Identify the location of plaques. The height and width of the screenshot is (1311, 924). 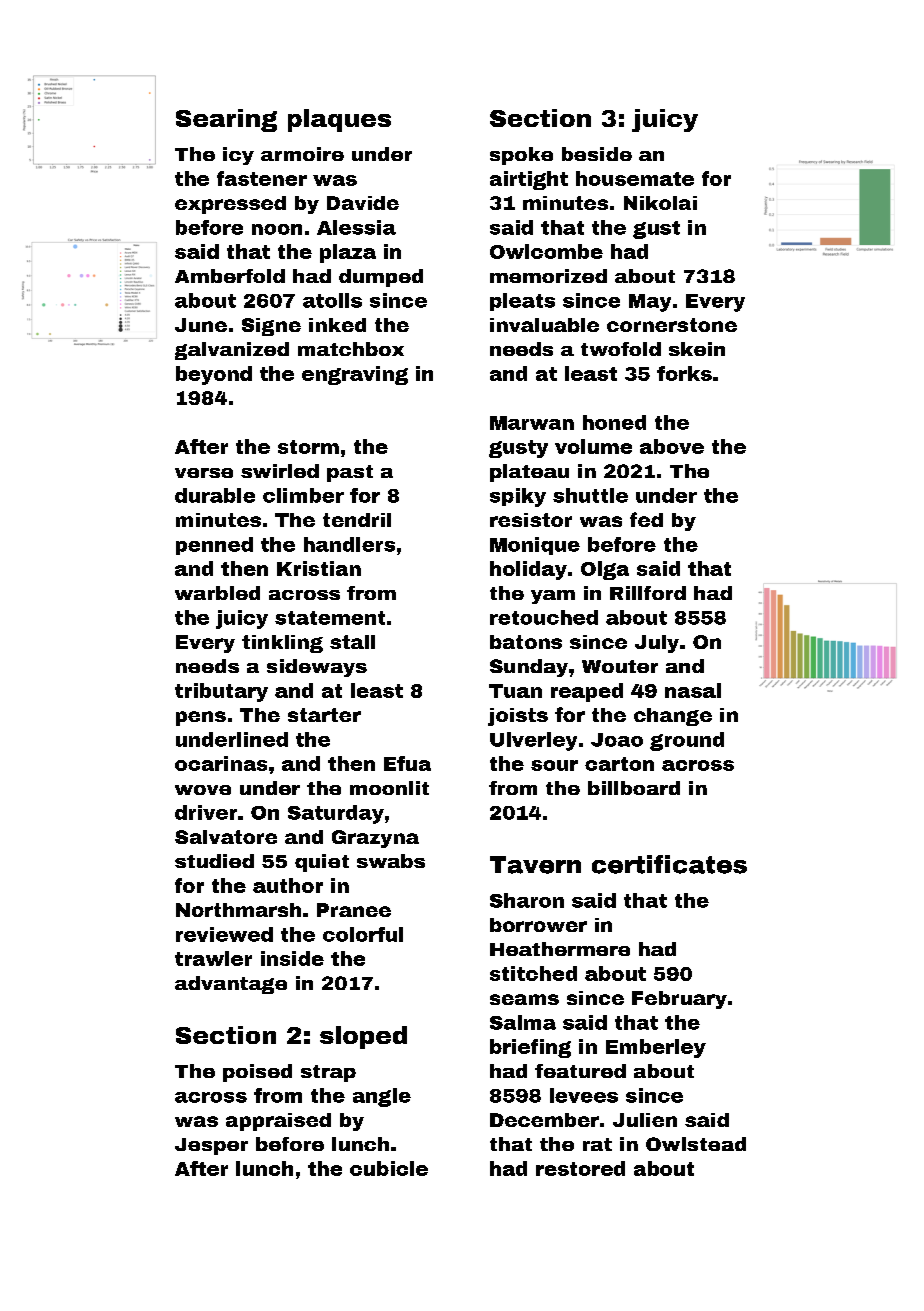
(339, 120).
